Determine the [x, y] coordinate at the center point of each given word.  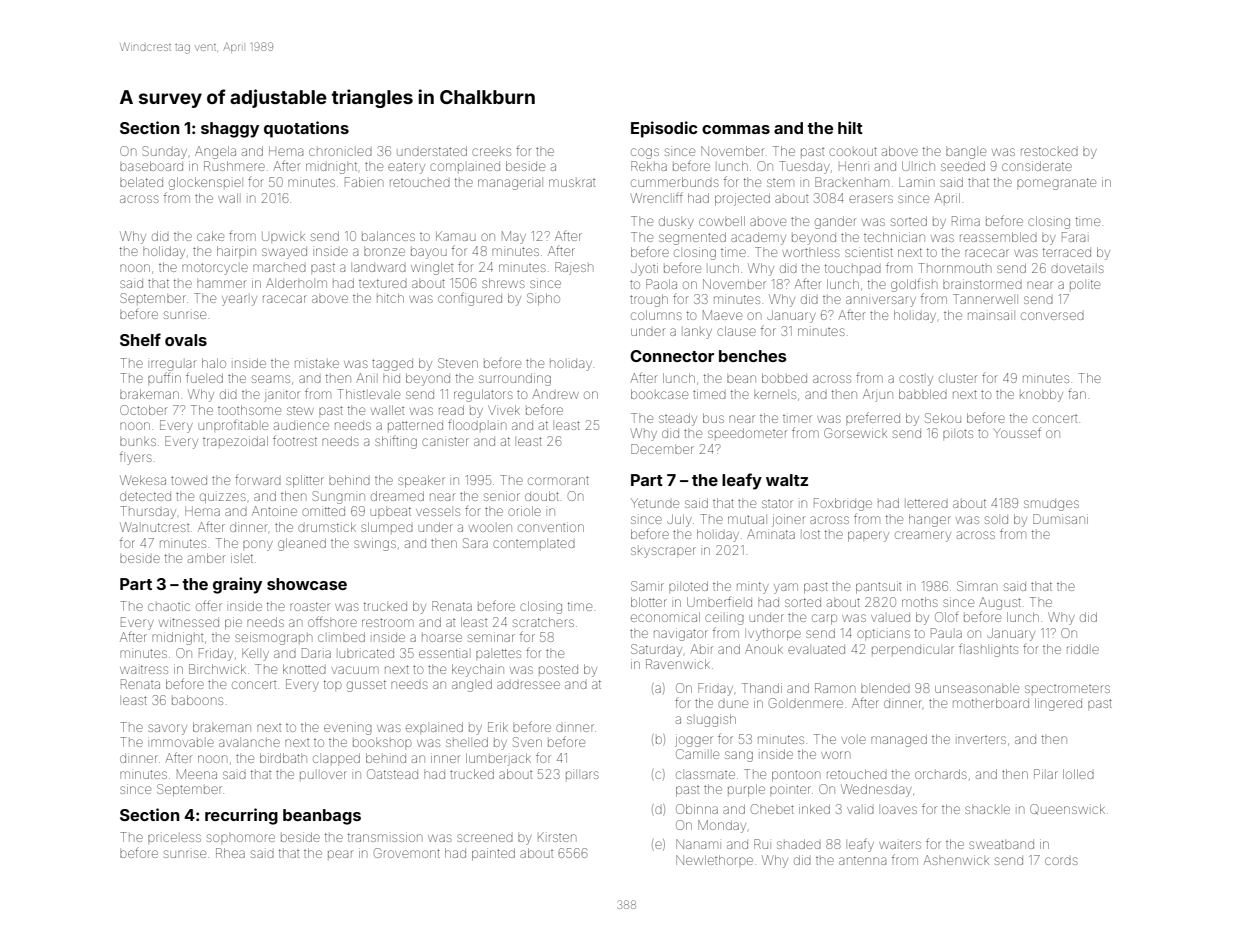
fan [1077, 394]
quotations [306, 129]
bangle [966, 153]
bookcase [659, 394]
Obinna [697, 809]
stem [780, 183]
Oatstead [392, 774]
